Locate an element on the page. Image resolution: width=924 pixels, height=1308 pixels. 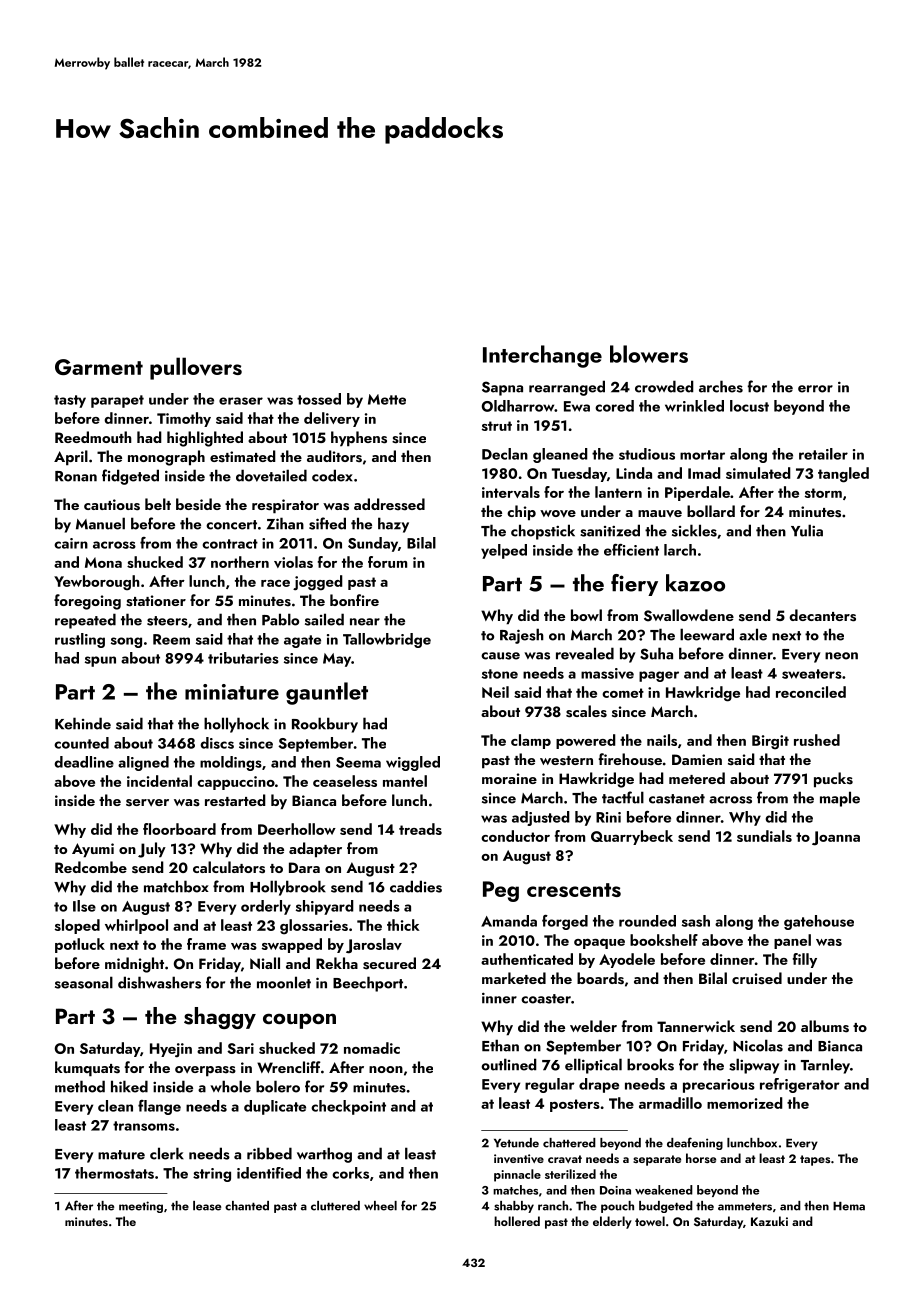
castanet is located at coordinates (677, 799).
